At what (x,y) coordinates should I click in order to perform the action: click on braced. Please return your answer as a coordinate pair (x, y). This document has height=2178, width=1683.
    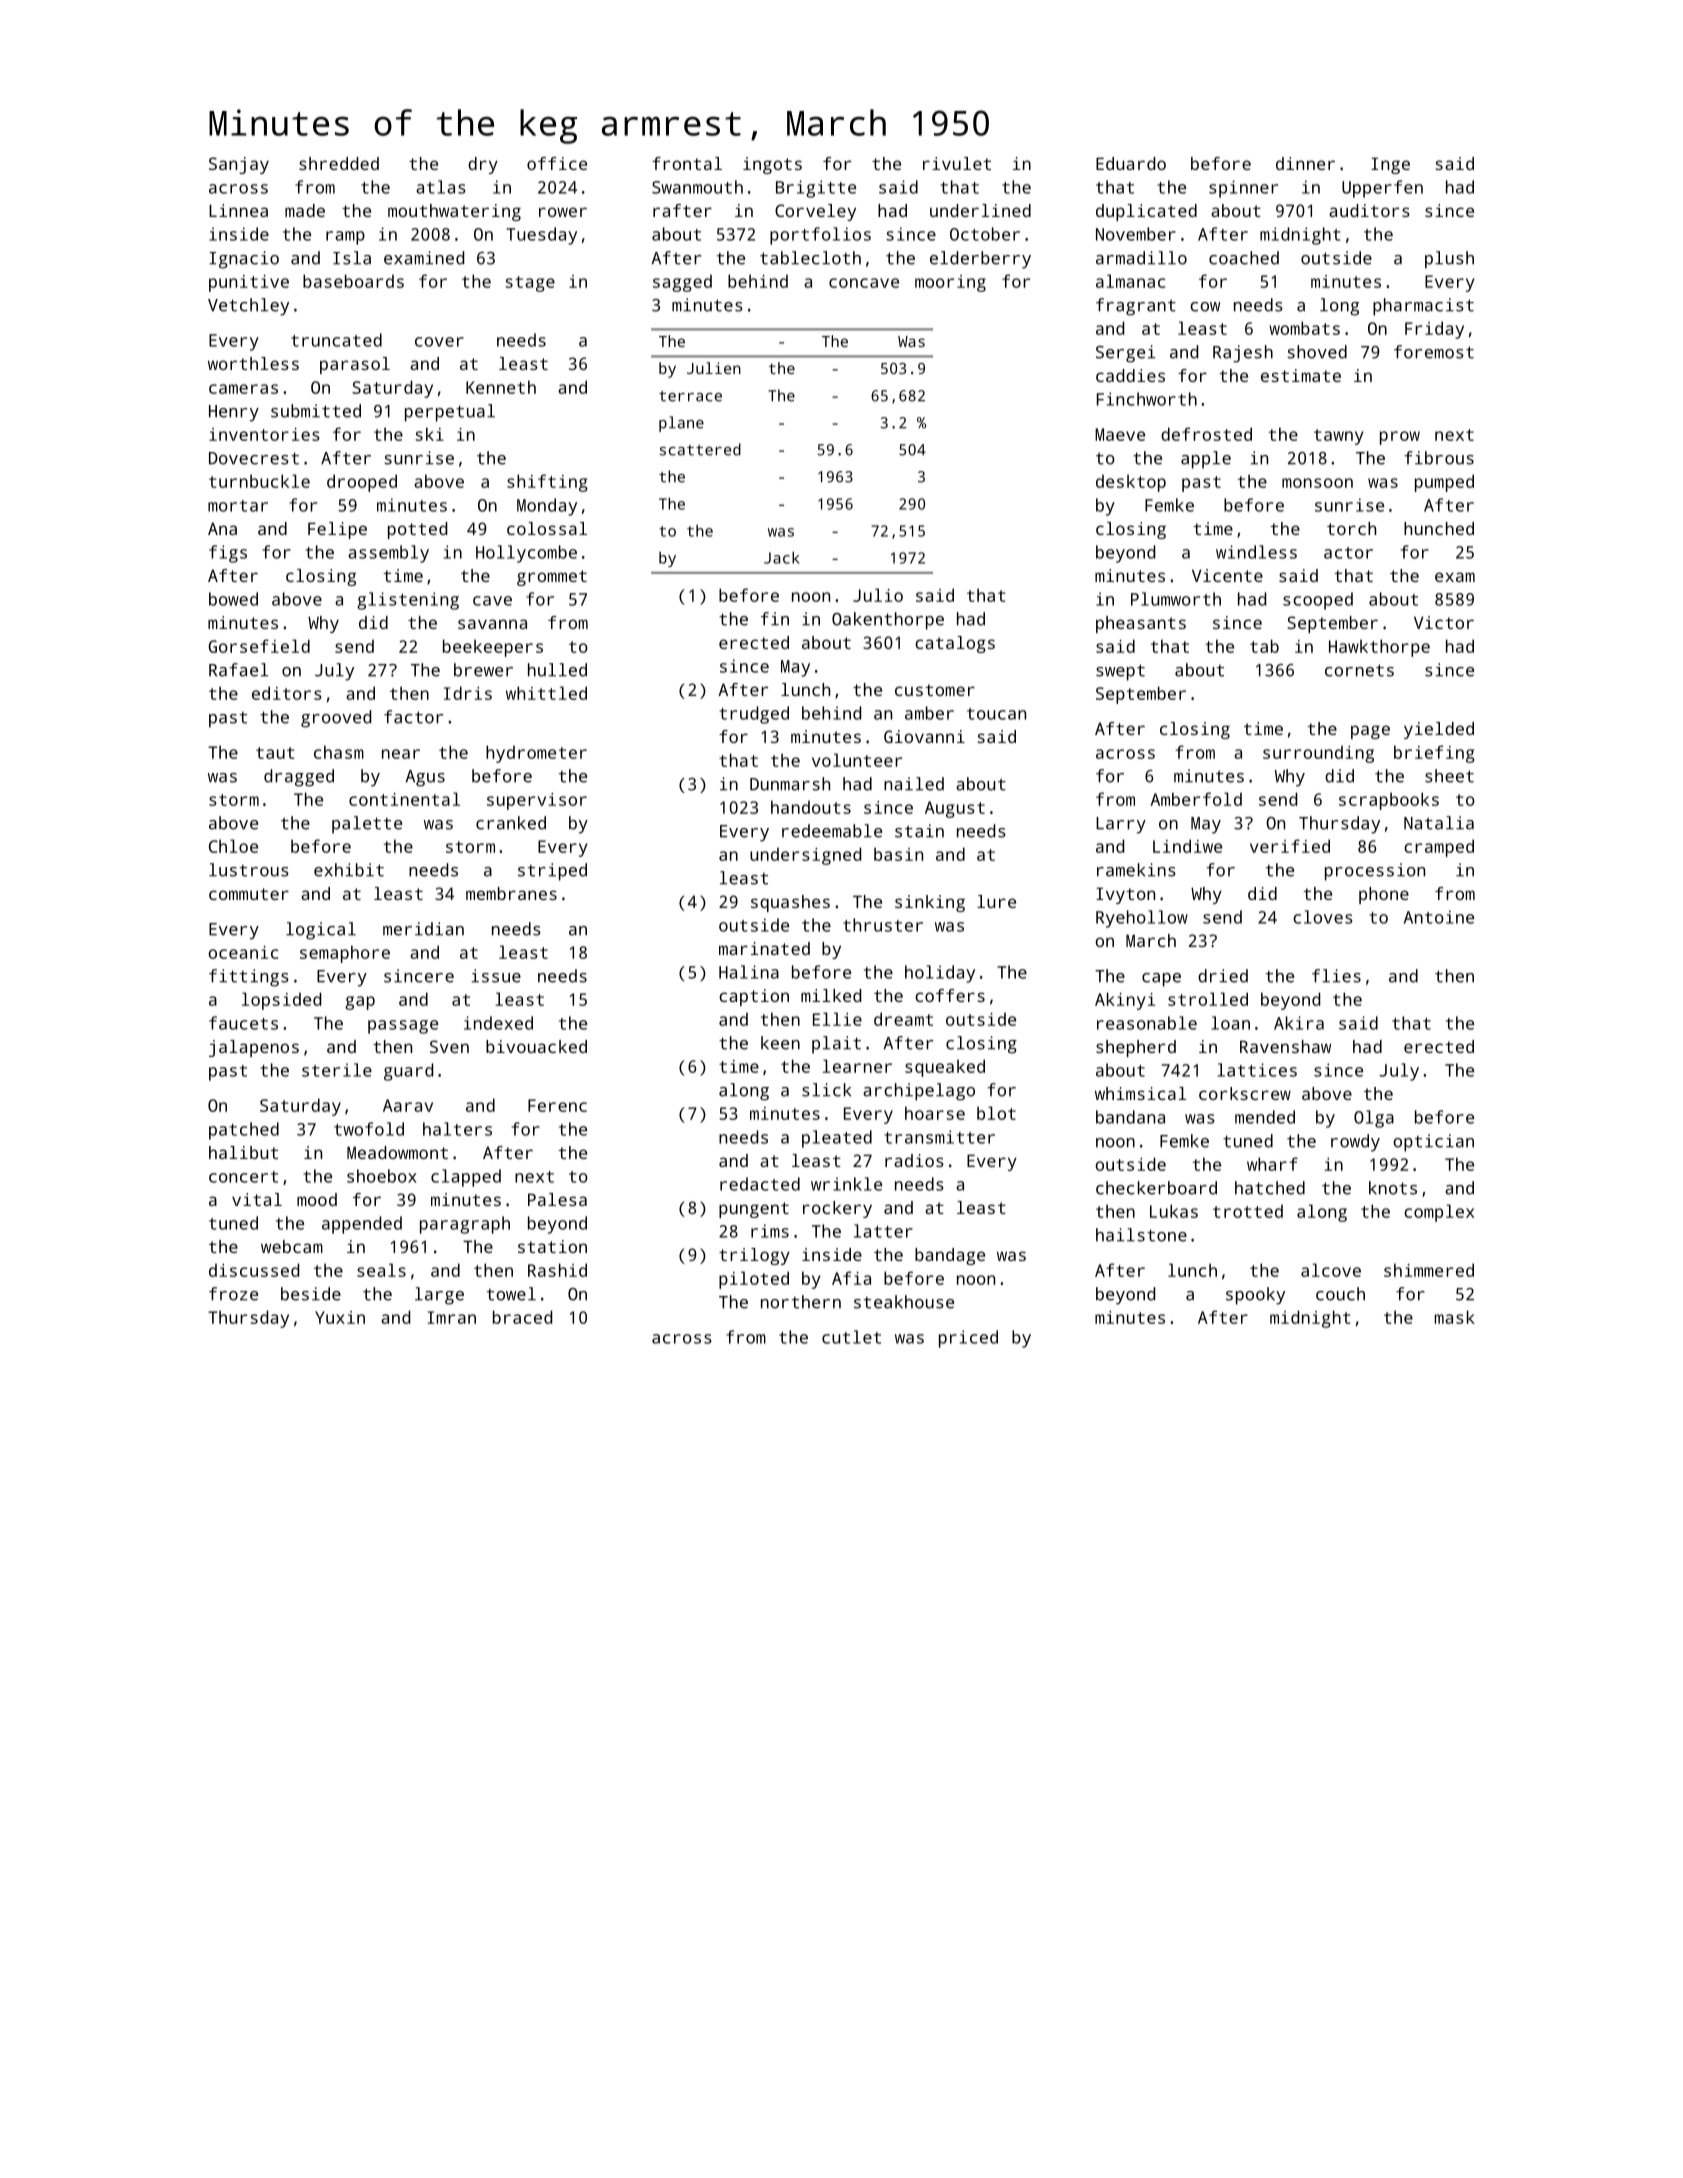
    Looking at the image, I should click on (522, 1317).
